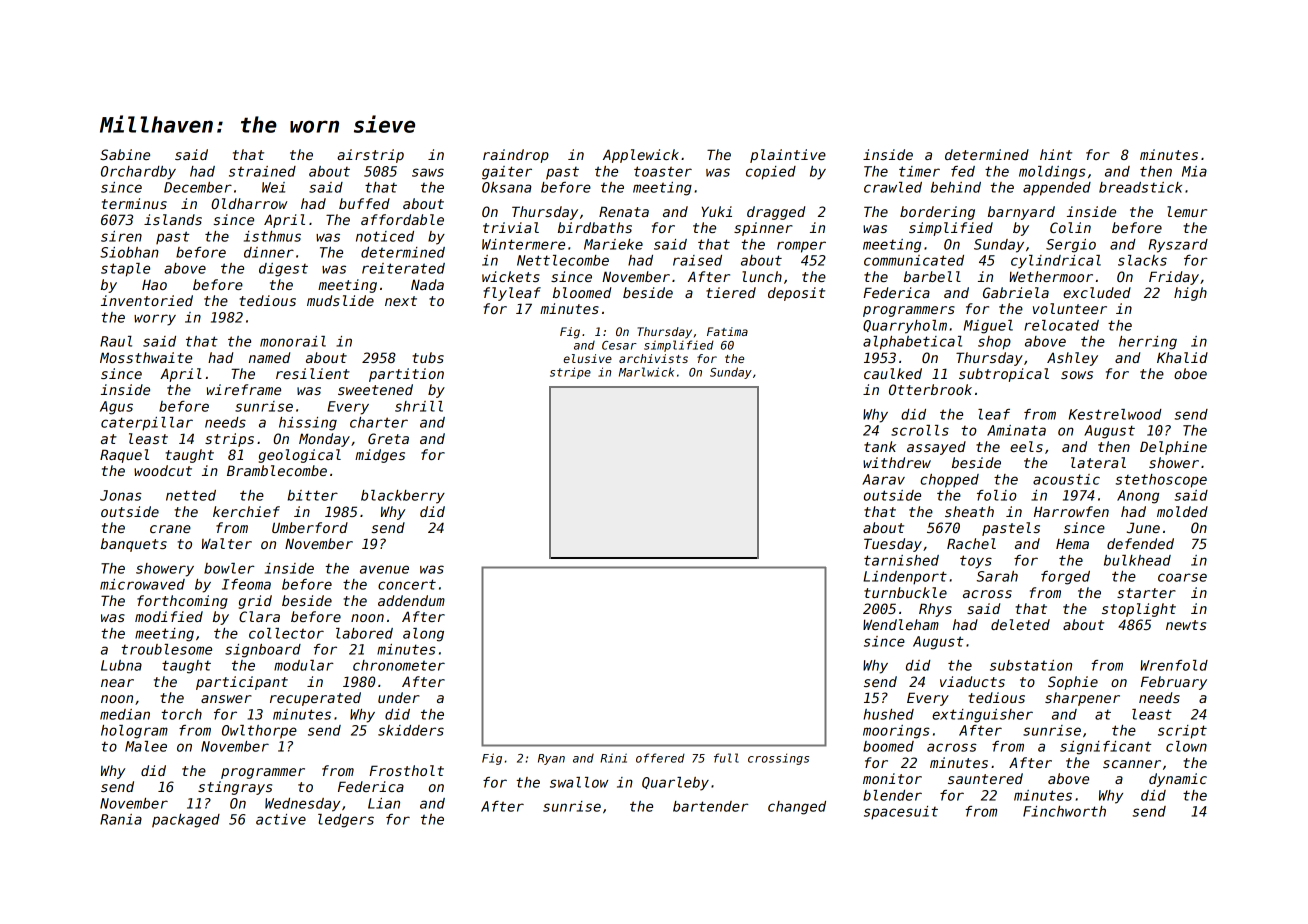 This document has width=1308, height=924. I want to click on signboard, so click(263, 651).
